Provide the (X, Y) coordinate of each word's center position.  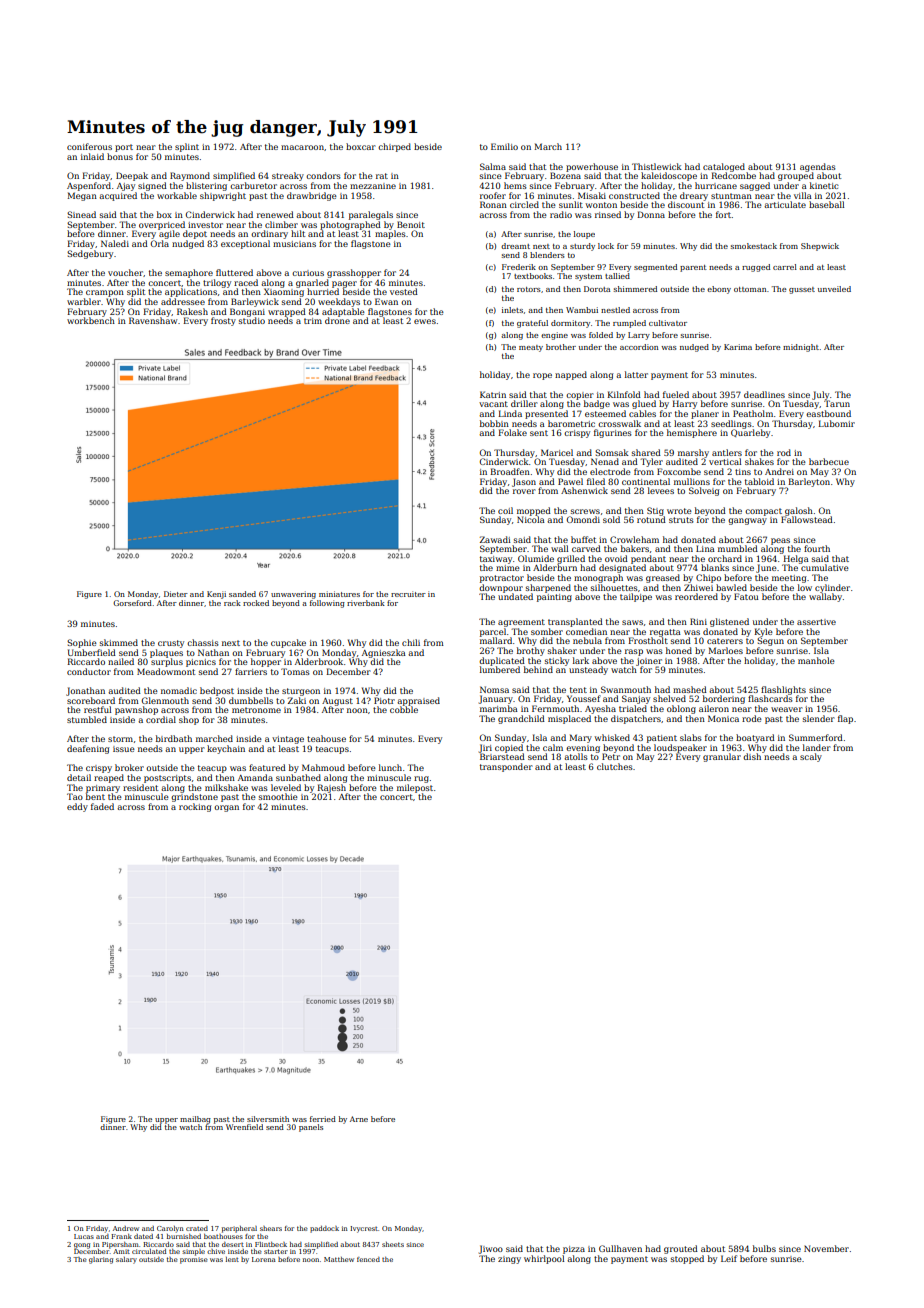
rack (232, 603)
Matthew (339, 1259)
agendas (818, 167)
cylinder (832, 588)
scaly (811, 757)
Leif (729, 1258)
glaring (101, 1260)
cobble (404, 709)
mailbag (195, 1120)
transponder (506, 767)
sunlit (571, 204)
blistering (206, 186)
